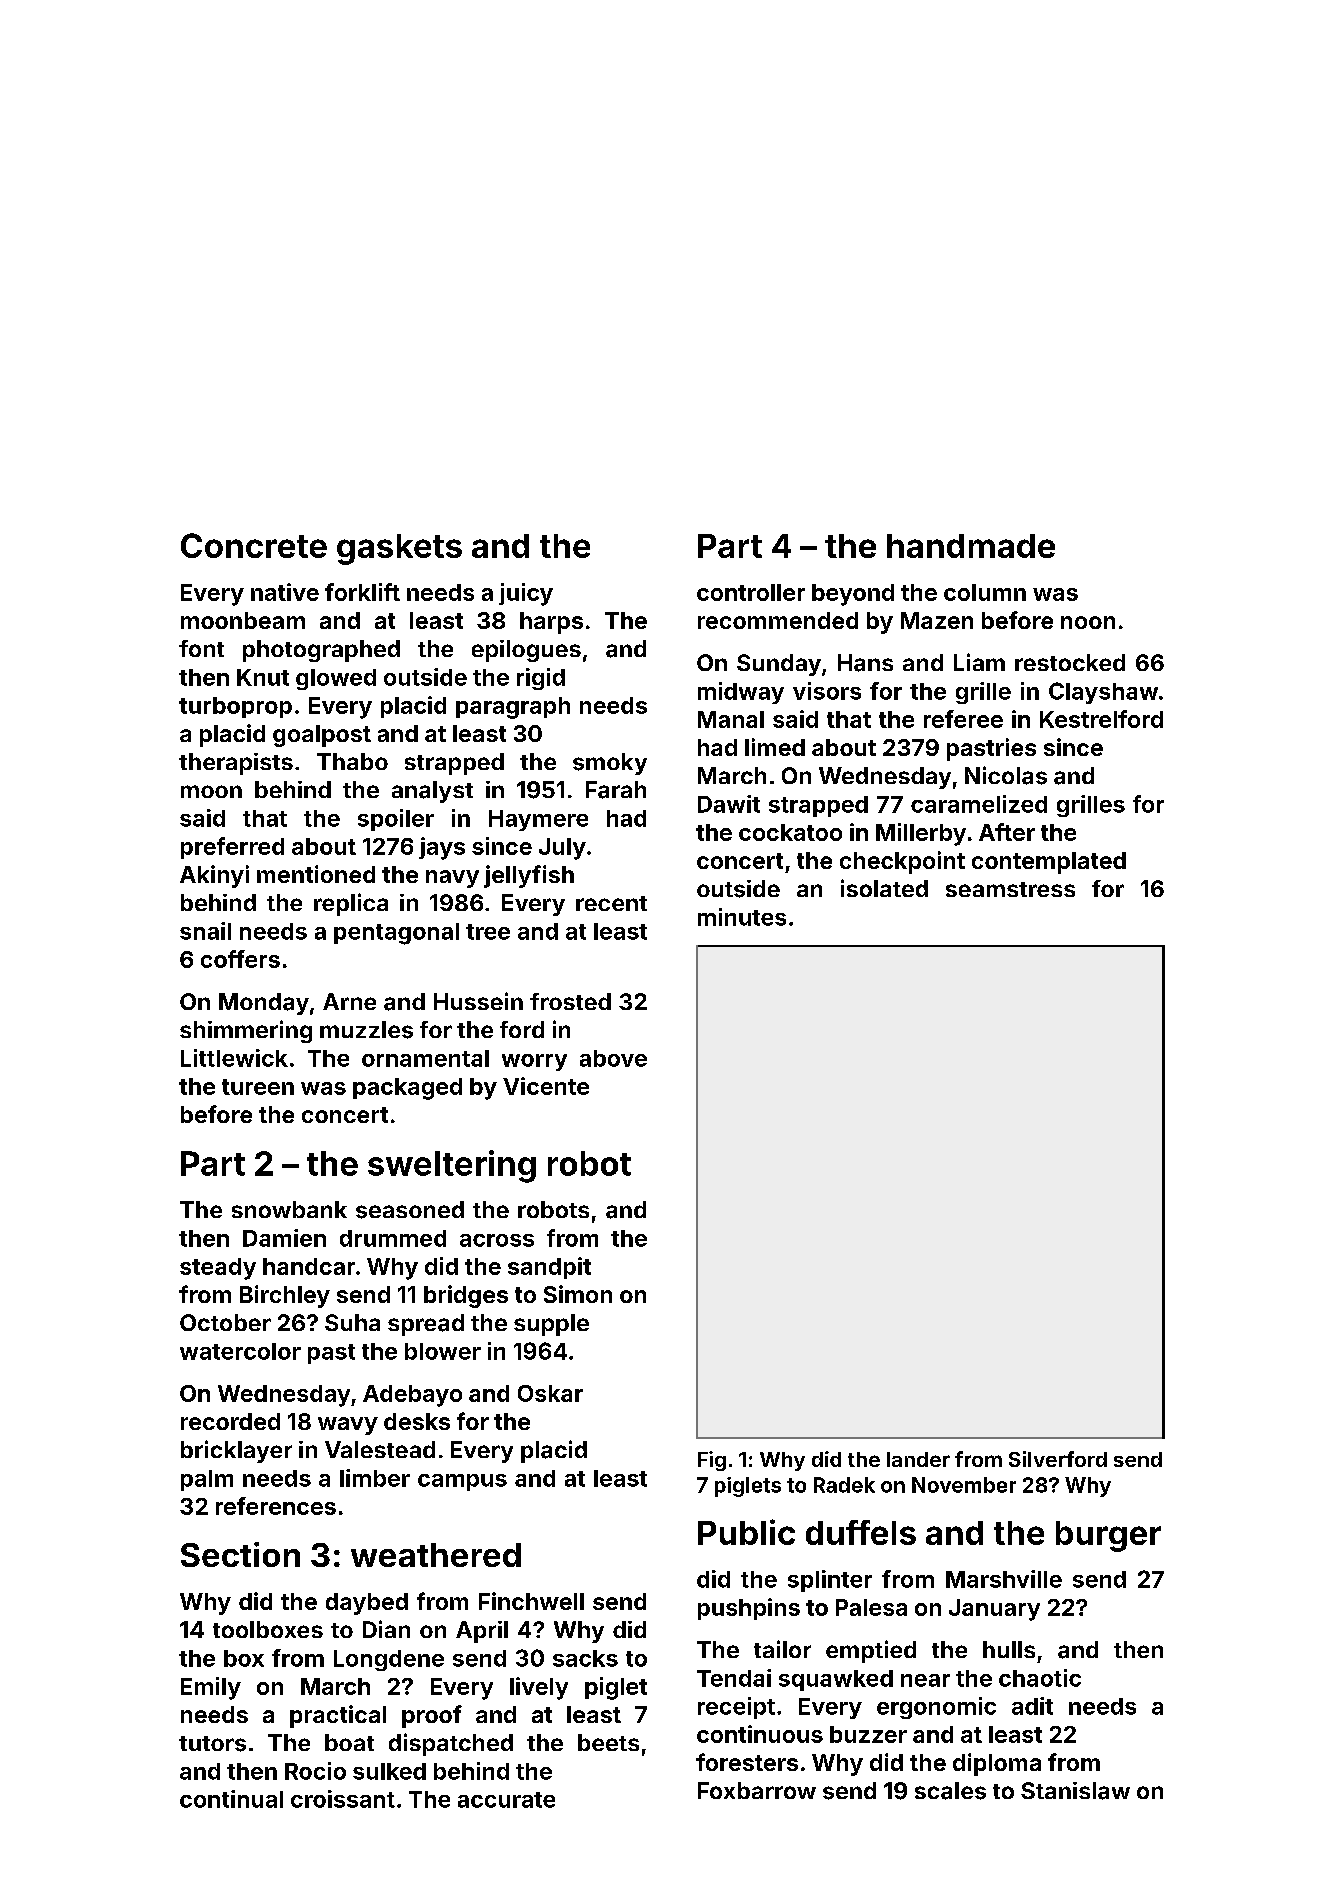 Image resolution: width=1344 pixels, height=1901 pixels. What do you see at coordinates (1006, 775) in the screenshot?
I see `Nicolas` at bounding box center [1006, 775].
